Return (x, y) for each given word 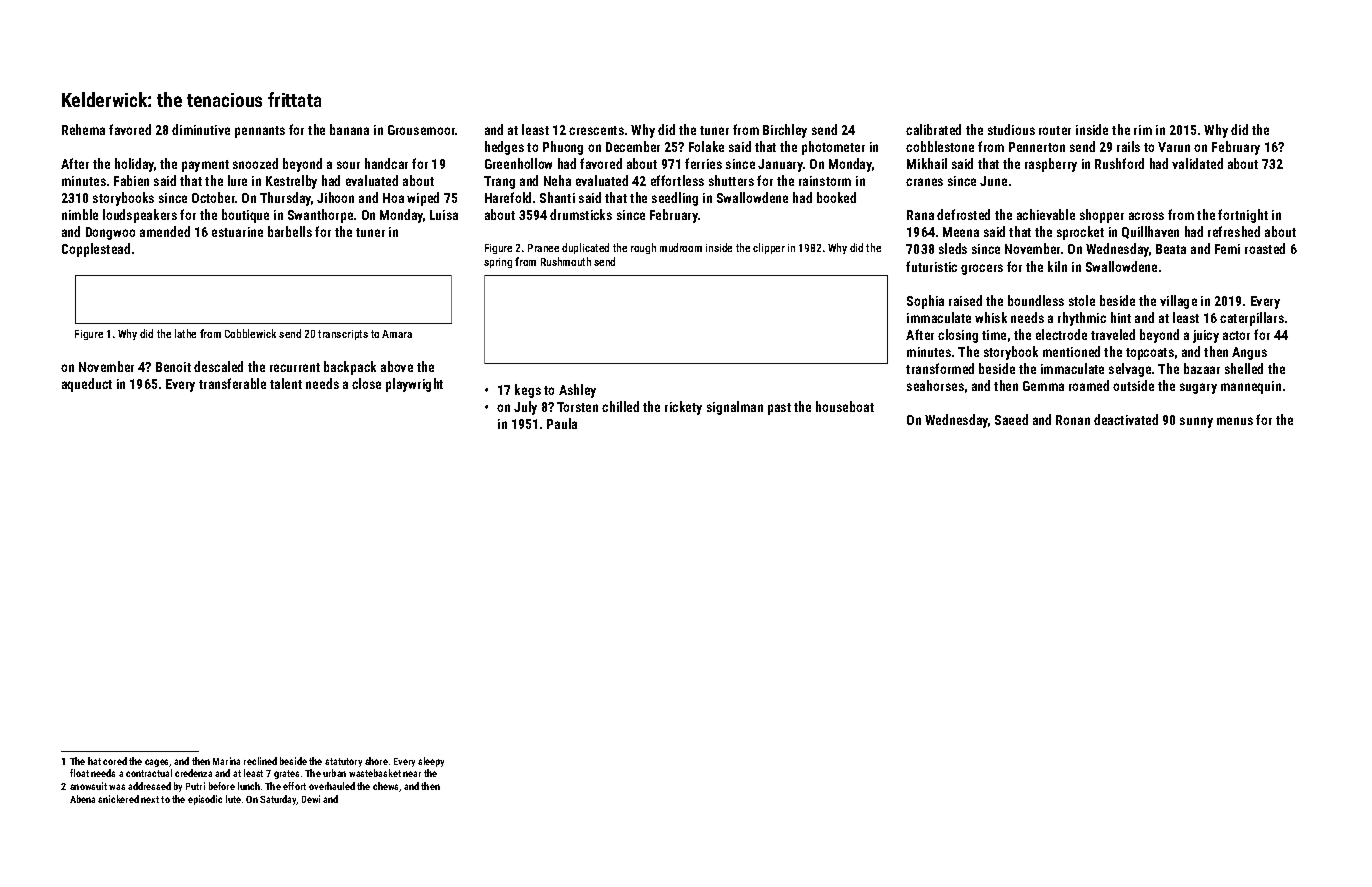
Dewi (311, 799)
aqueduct (87, 385)
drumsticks (581, 214)
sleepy (431, 762)
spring (498, 263)
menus (1235, 421)
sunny (1196, 422)
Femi (1227, 249)
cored (115, 761)
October (213, 197)
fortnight (1243, 216)
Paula (562, 423)
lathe (185, 333)
